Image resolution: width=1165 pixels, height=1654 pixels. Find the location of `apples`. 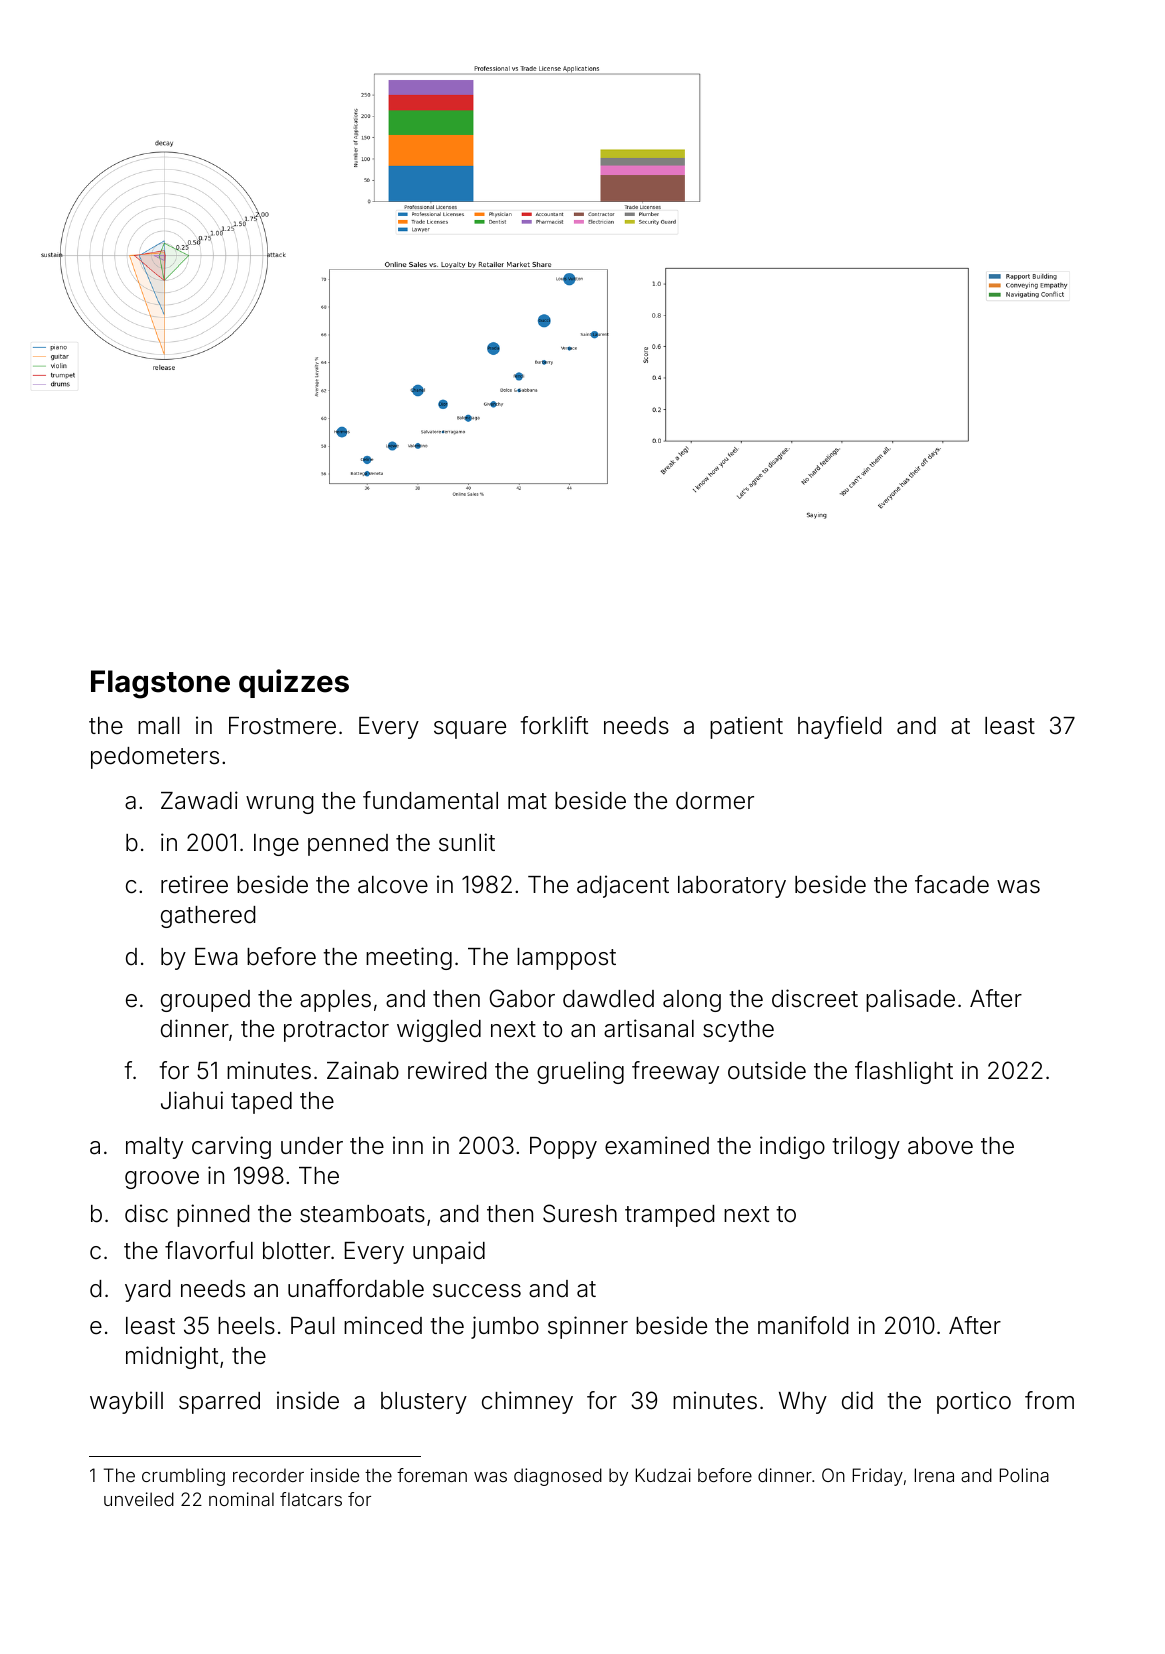

apples is located at coordinates (335, 1001).
